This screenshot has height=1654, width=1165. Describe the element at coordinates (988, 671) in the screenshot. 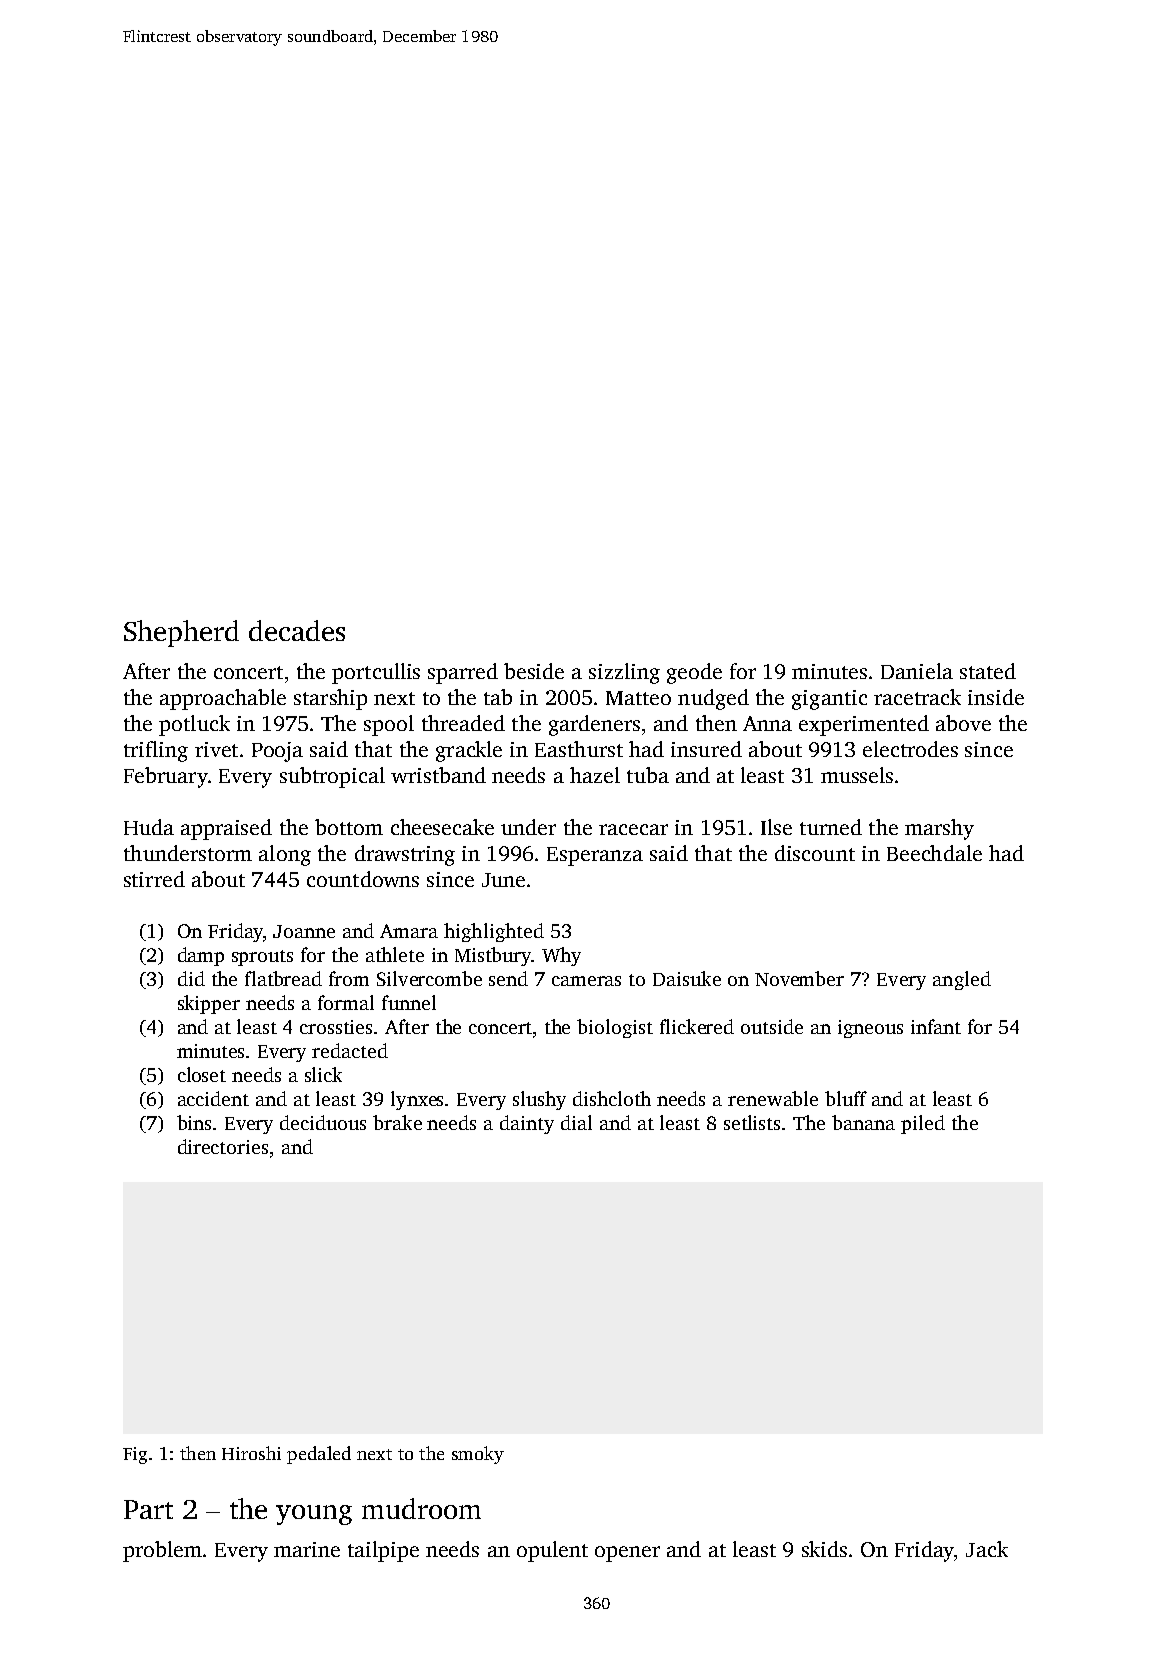

I see `stated` at that location.
